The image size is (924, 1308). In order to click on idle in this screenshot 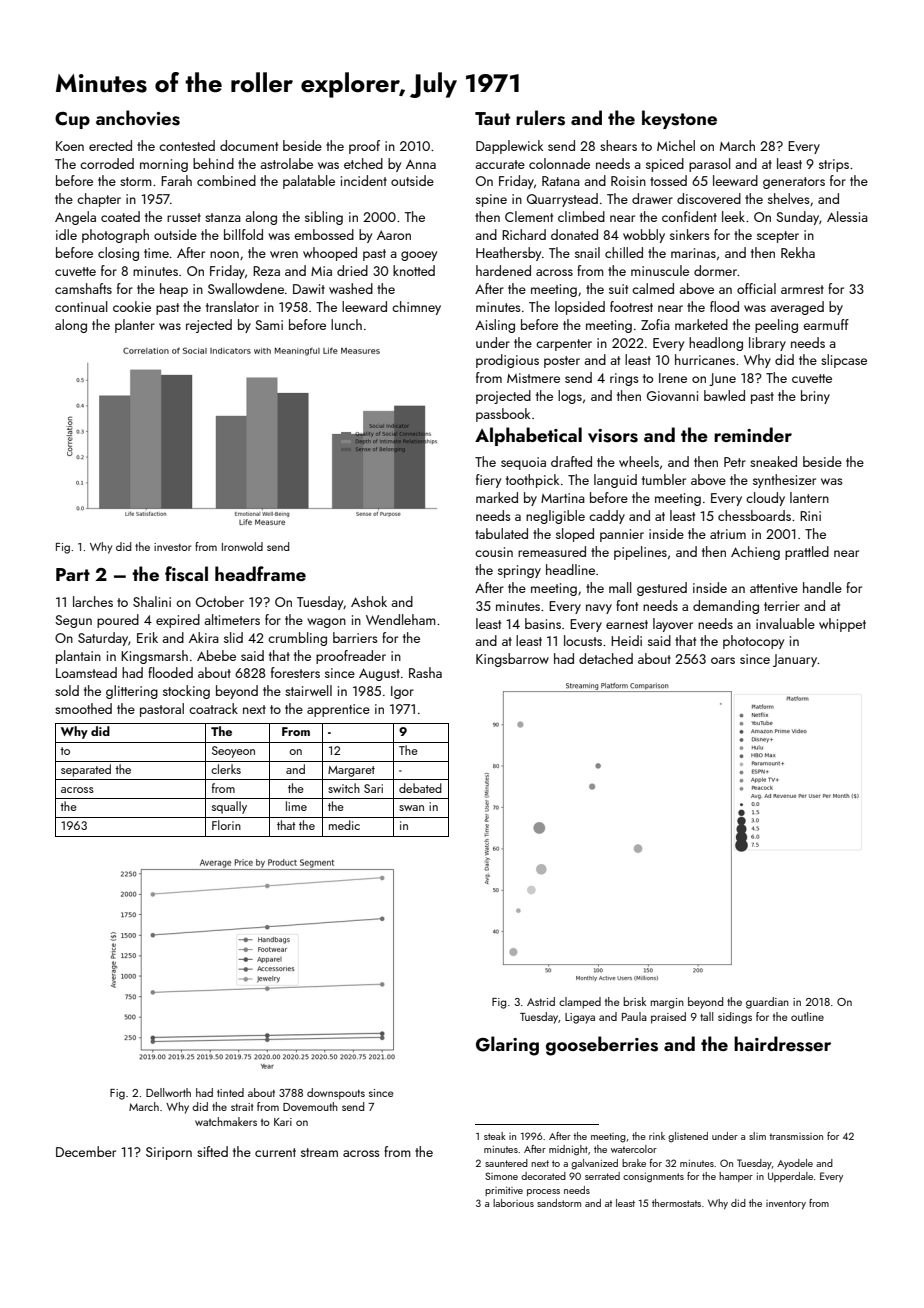, I will do `click(66, 234)`.
